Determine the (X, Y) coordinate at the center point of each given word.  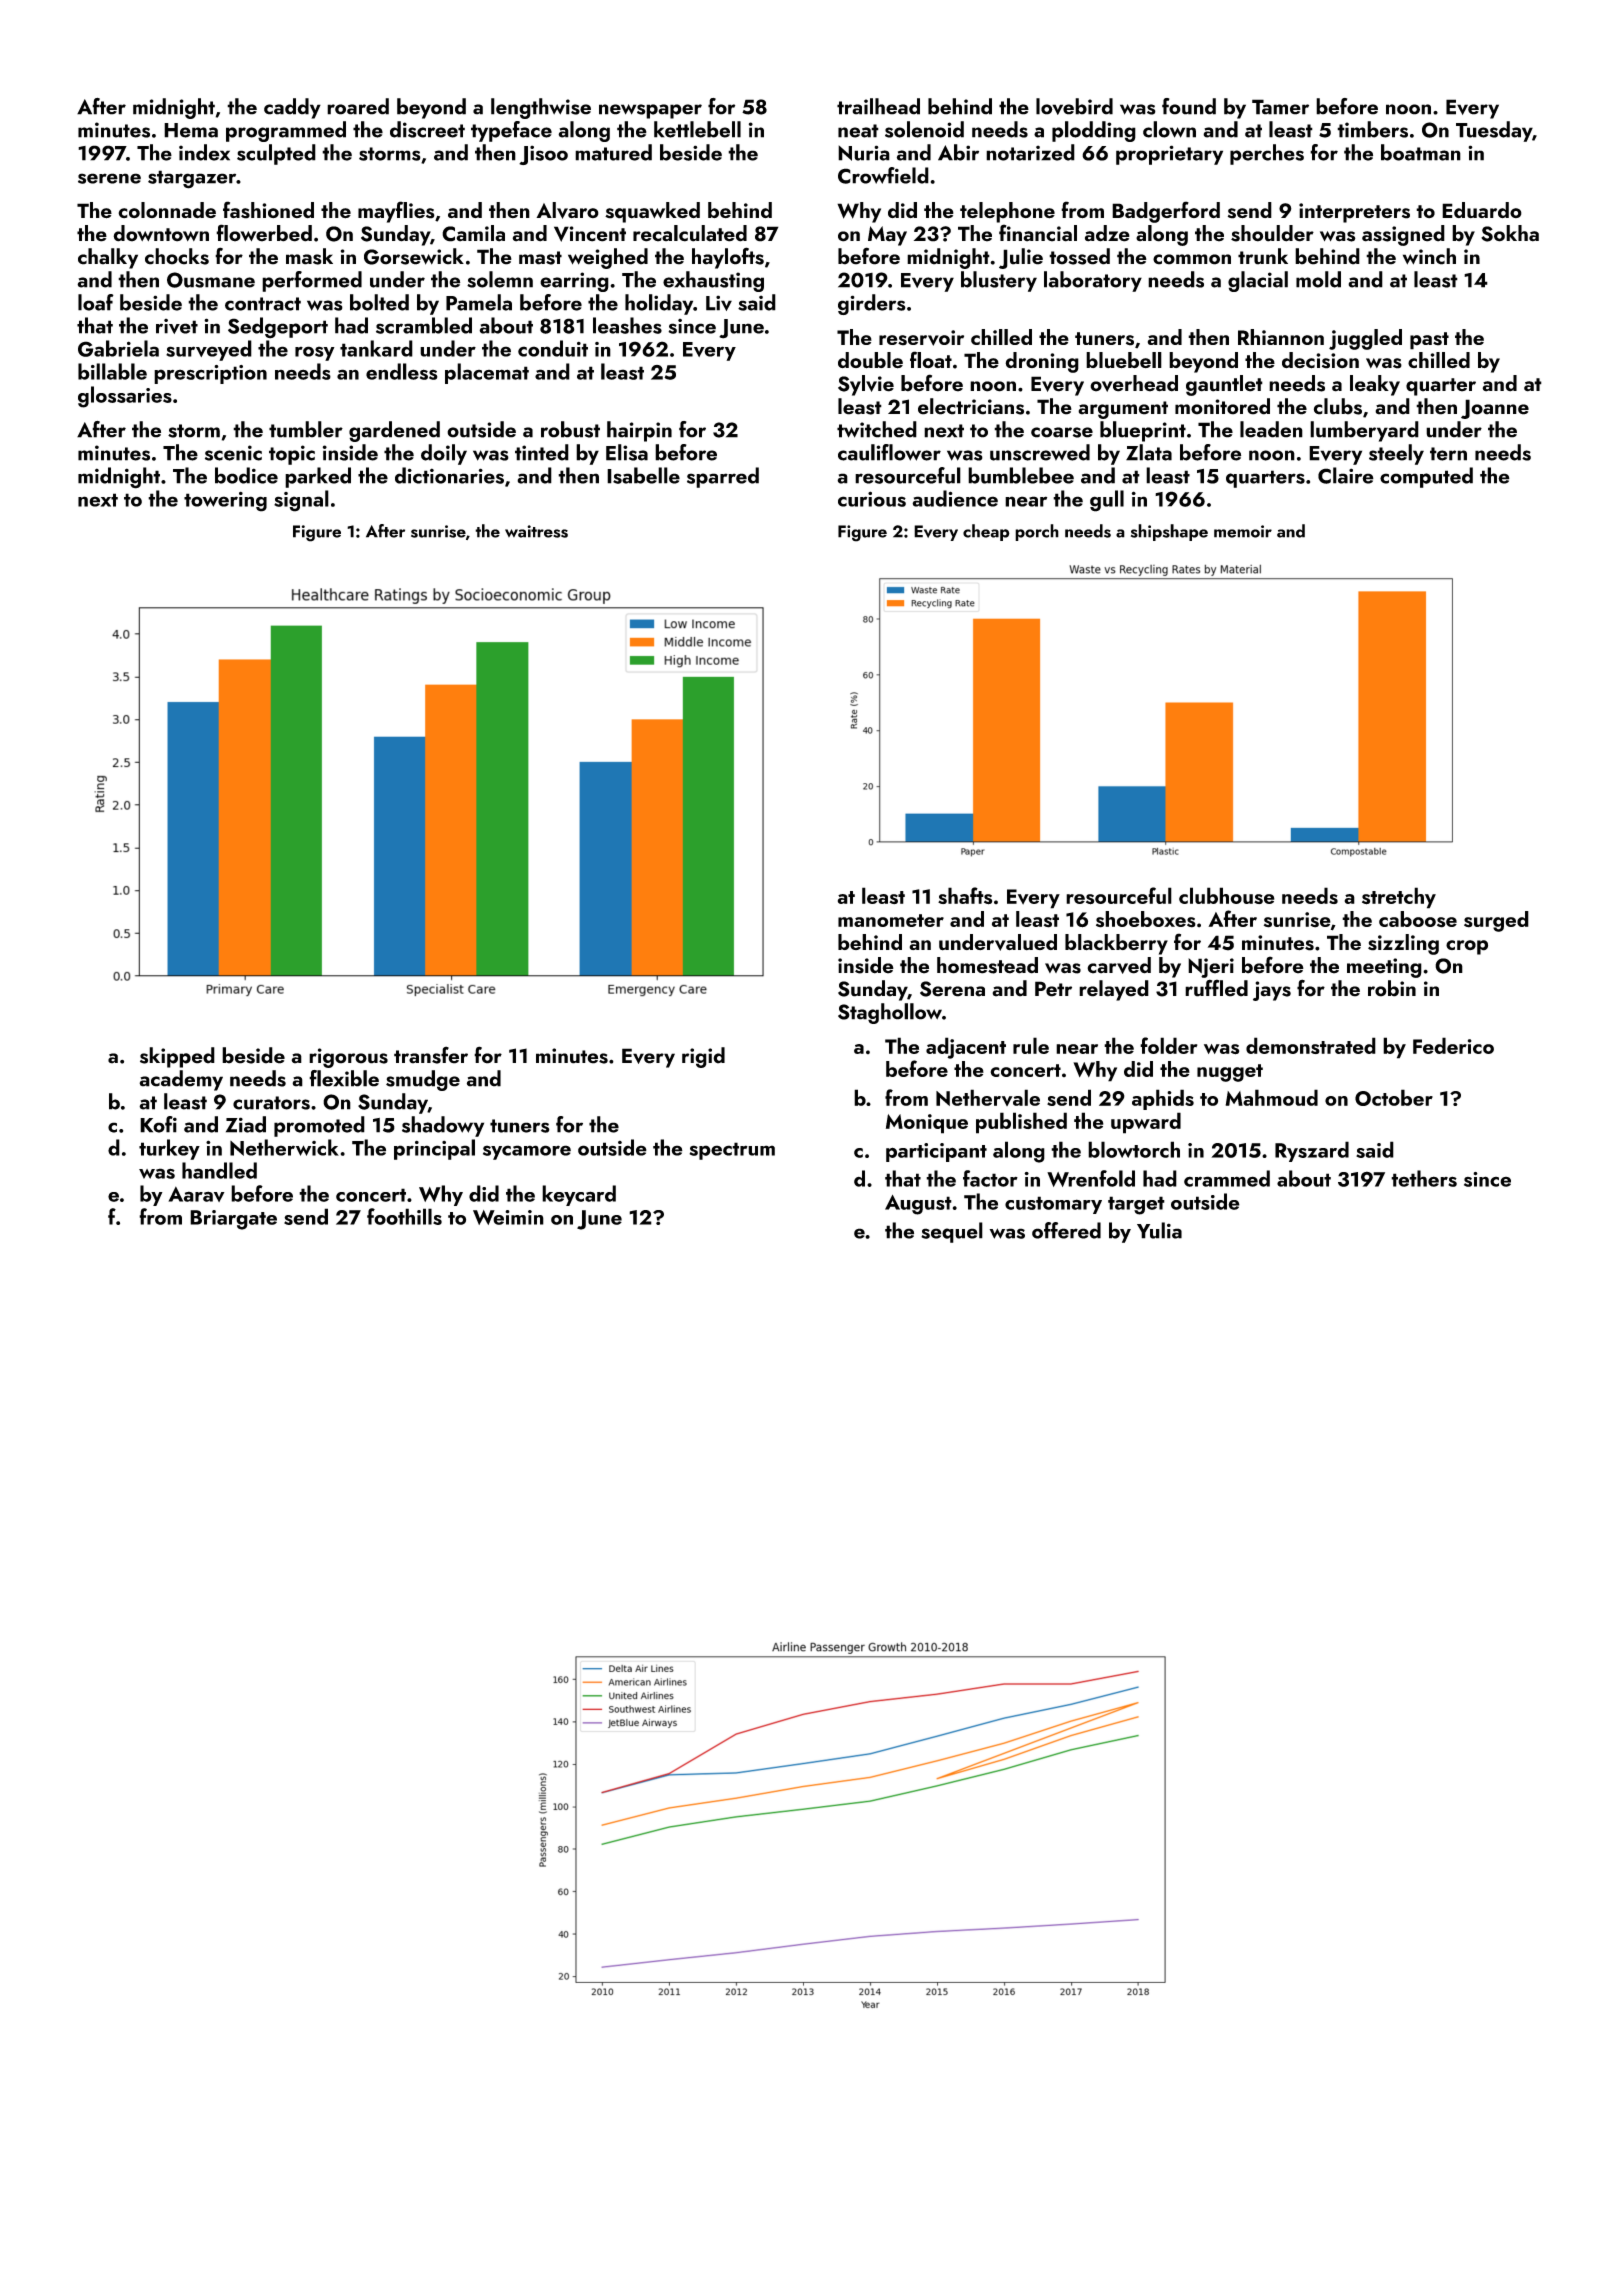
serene (109, 178)
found (1189, 106)
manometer (891, 920)
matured (613, 152)
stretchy (1399, 898)
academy (181, 1080)
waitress (536, 531)
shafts (965, 896)
